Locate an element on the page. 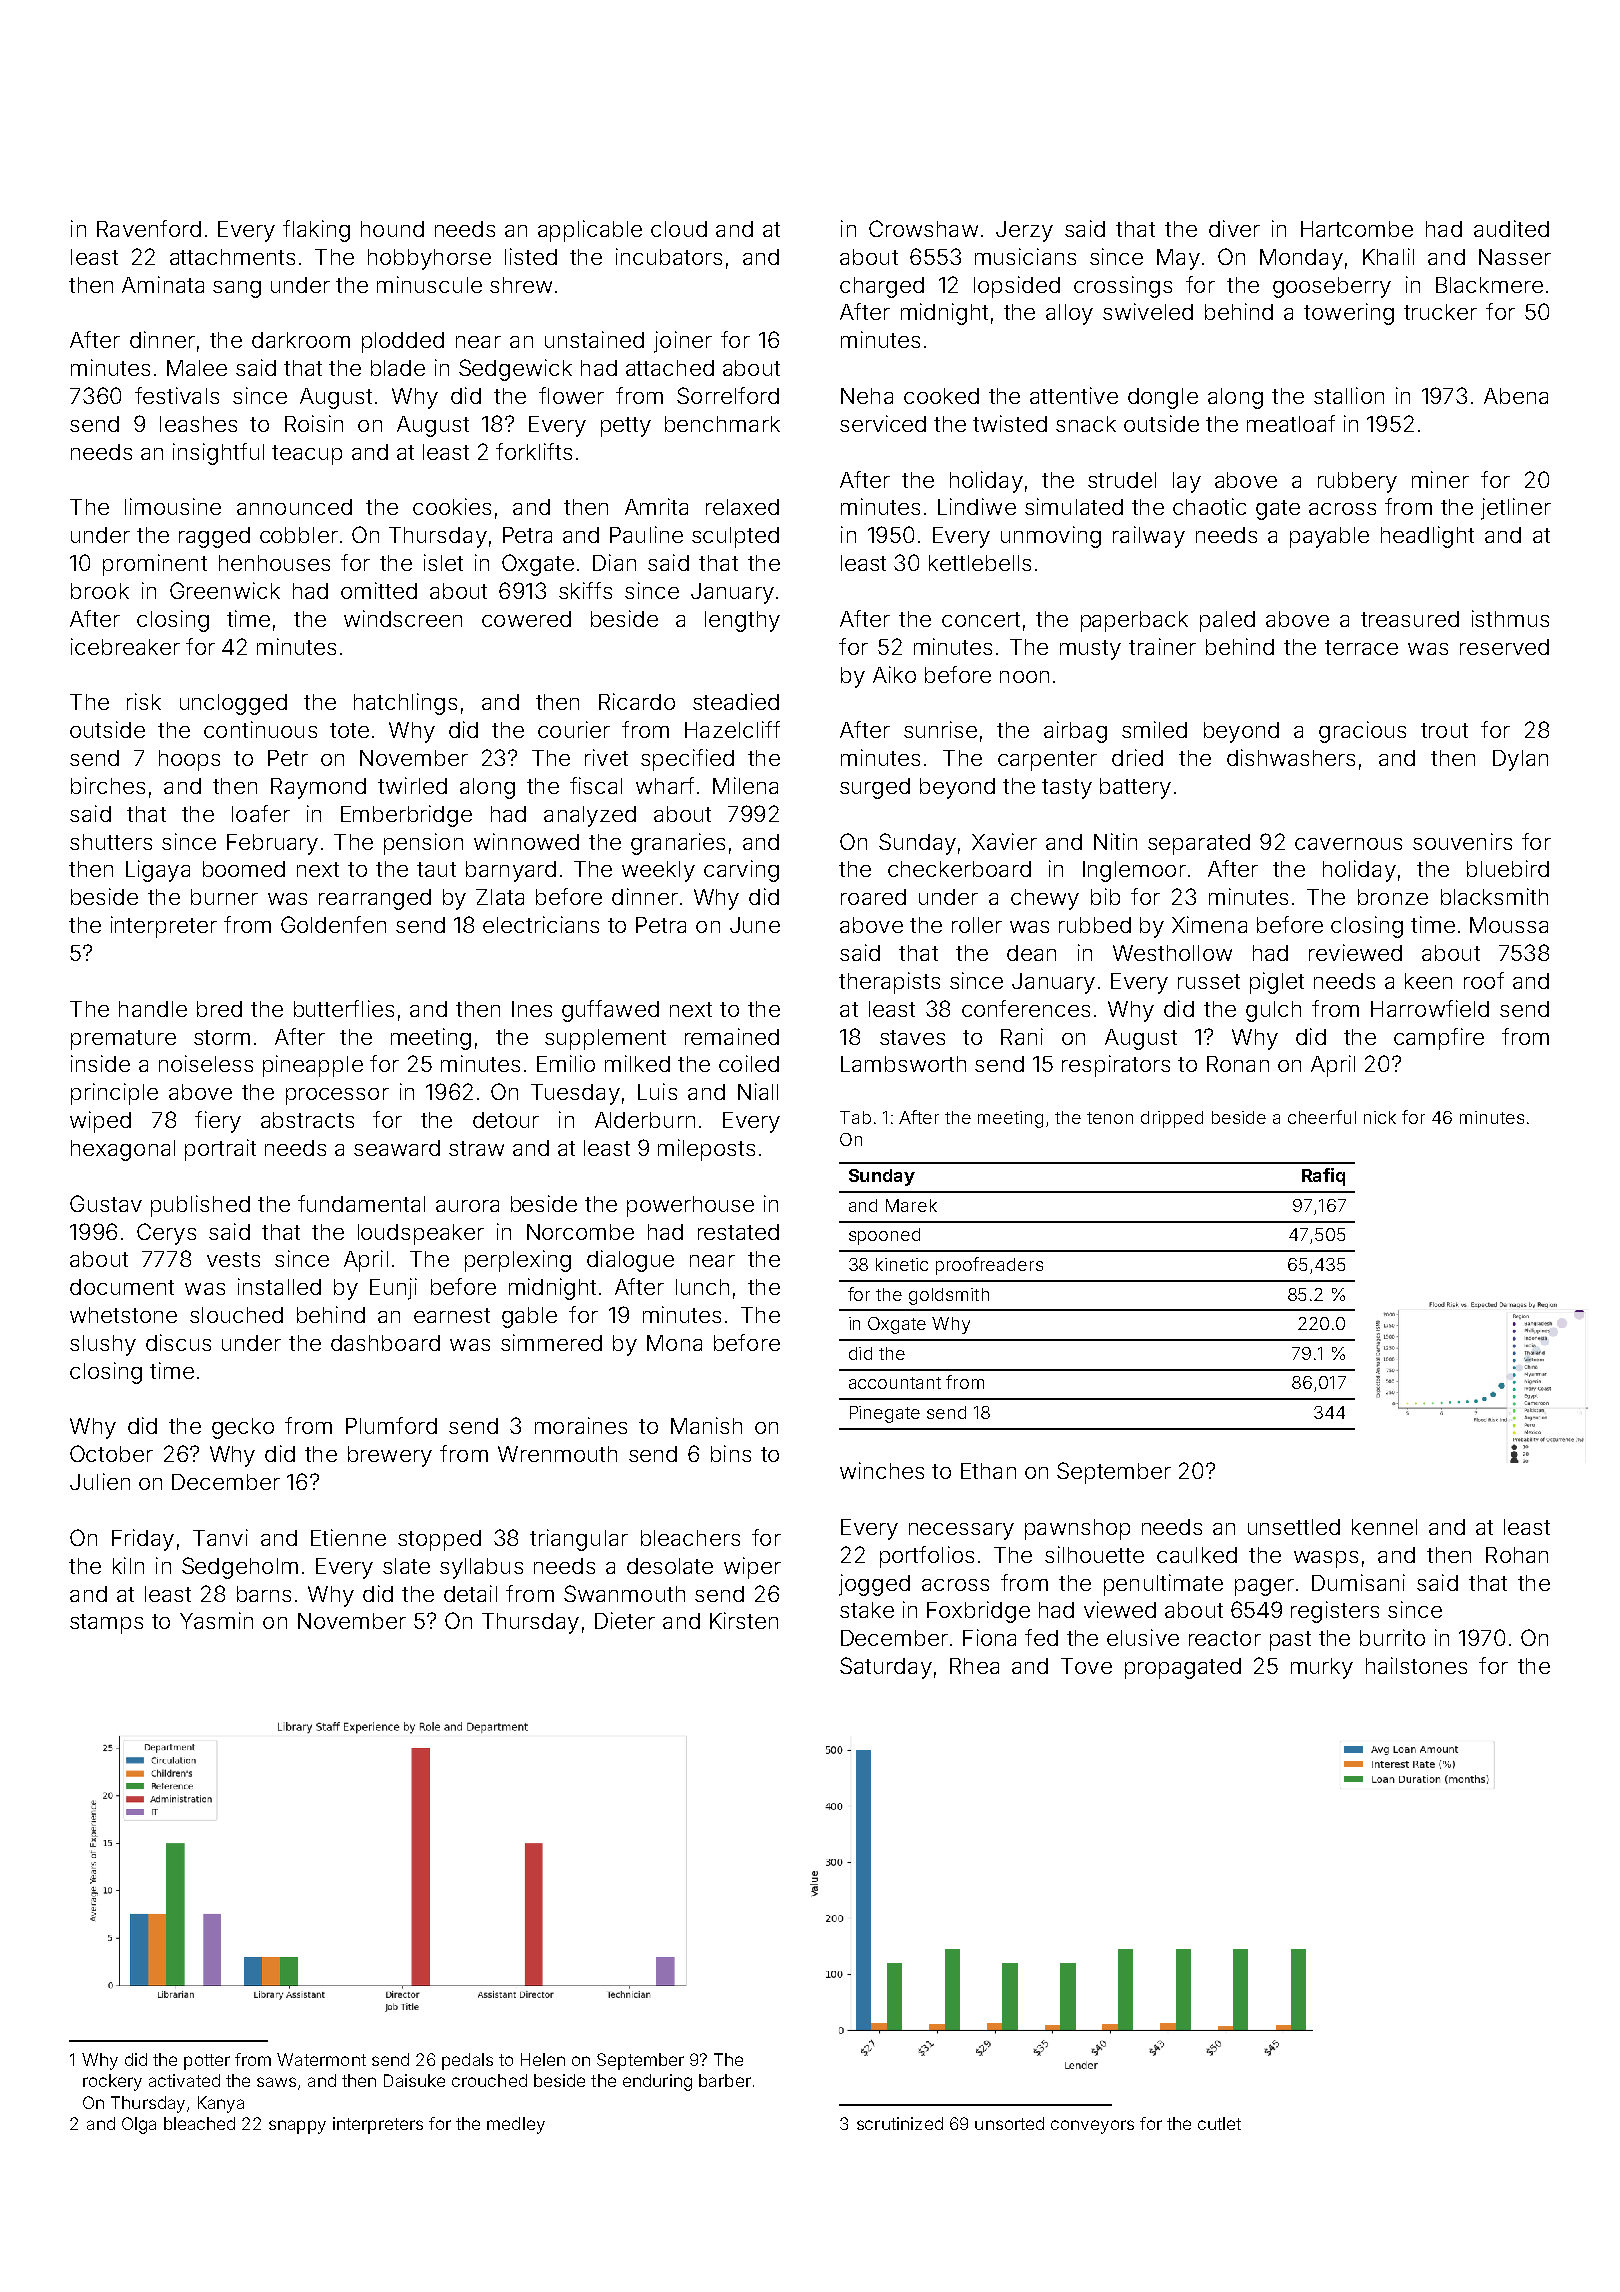 The width and height of the document is (1620, 2292). Abena is located at coordinates (1516, 396).
